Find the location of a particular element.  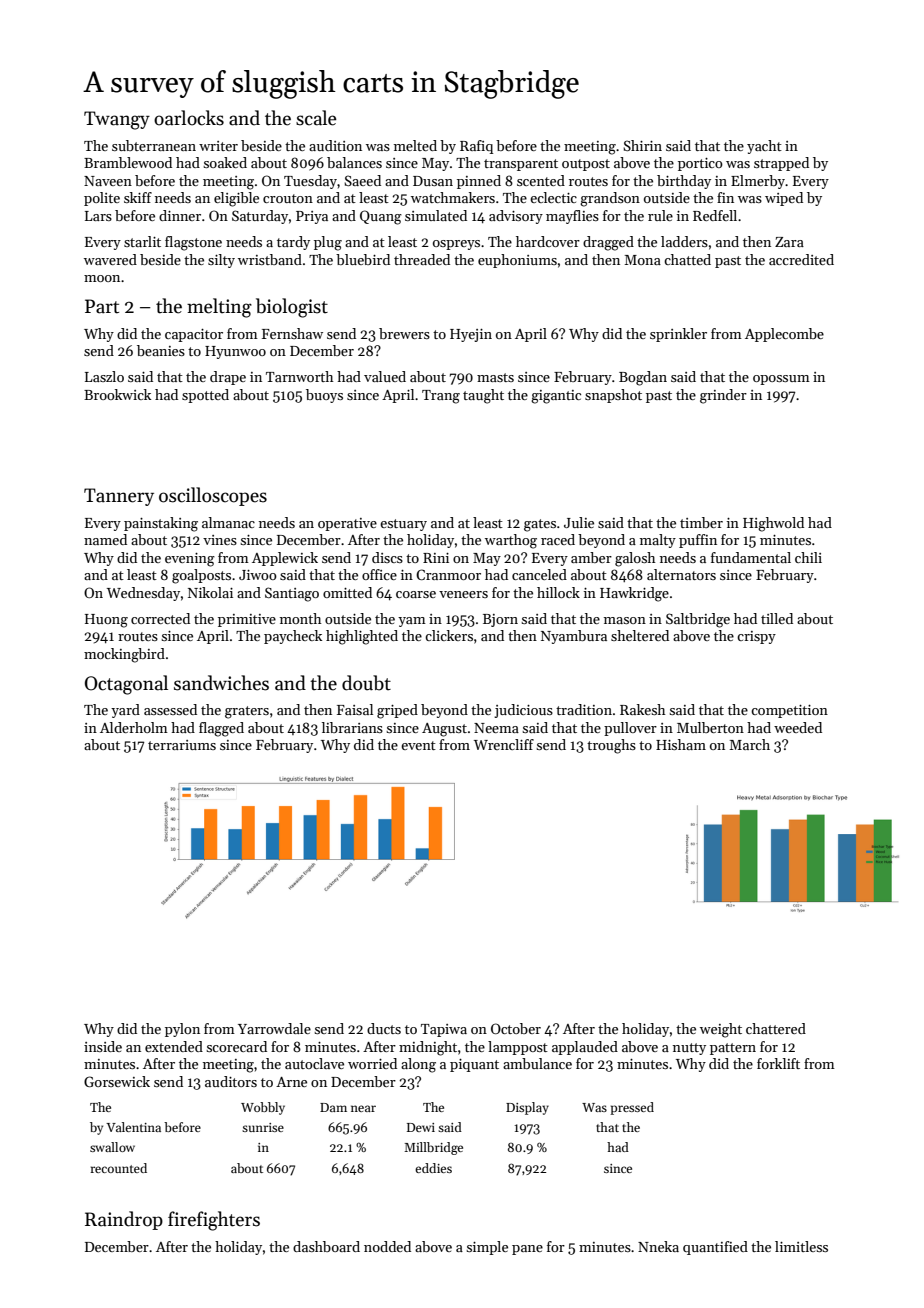

Applecombe is located at coordinates (784, 335).
